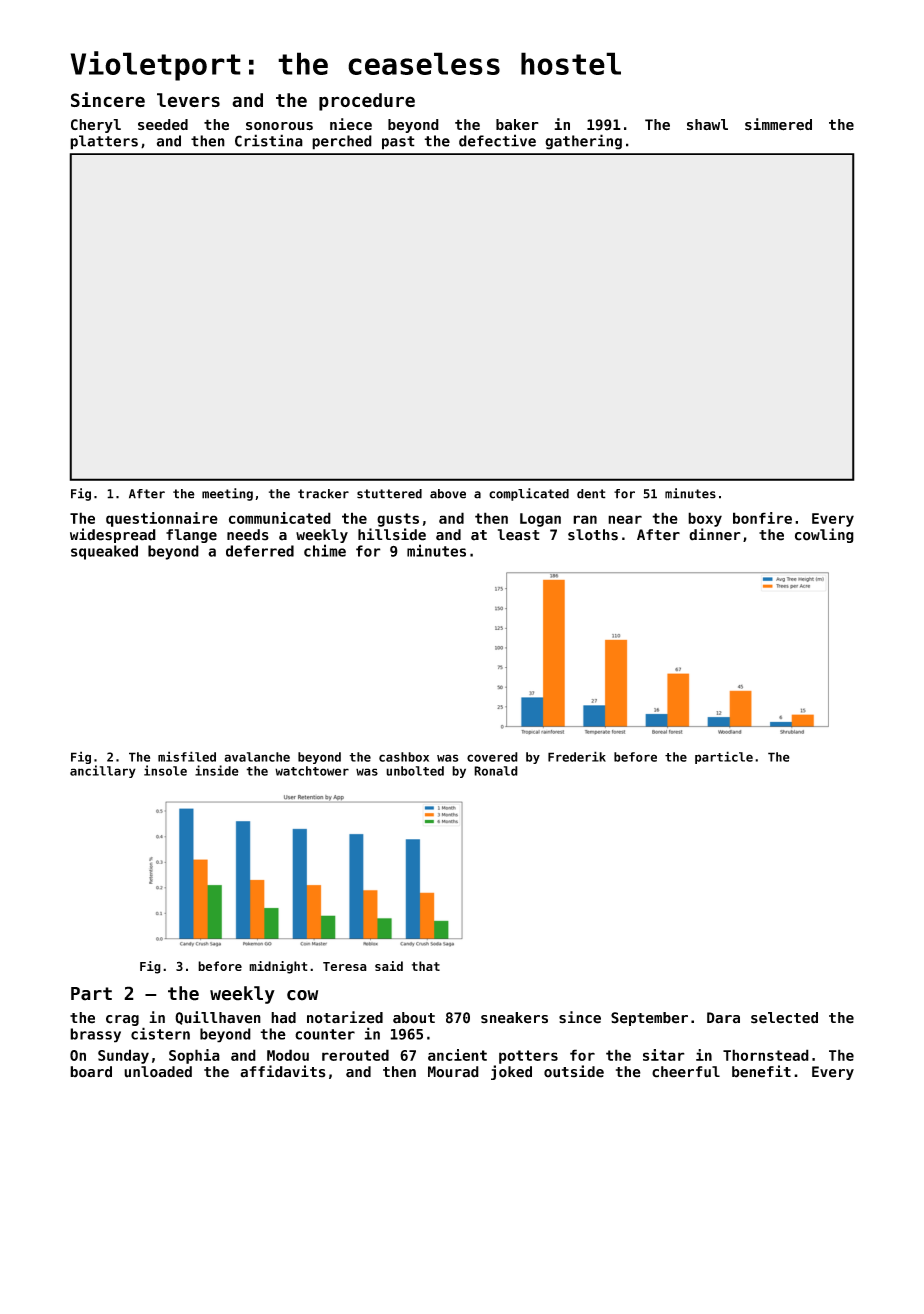  I want to click on complicated, so click(529, 494).
